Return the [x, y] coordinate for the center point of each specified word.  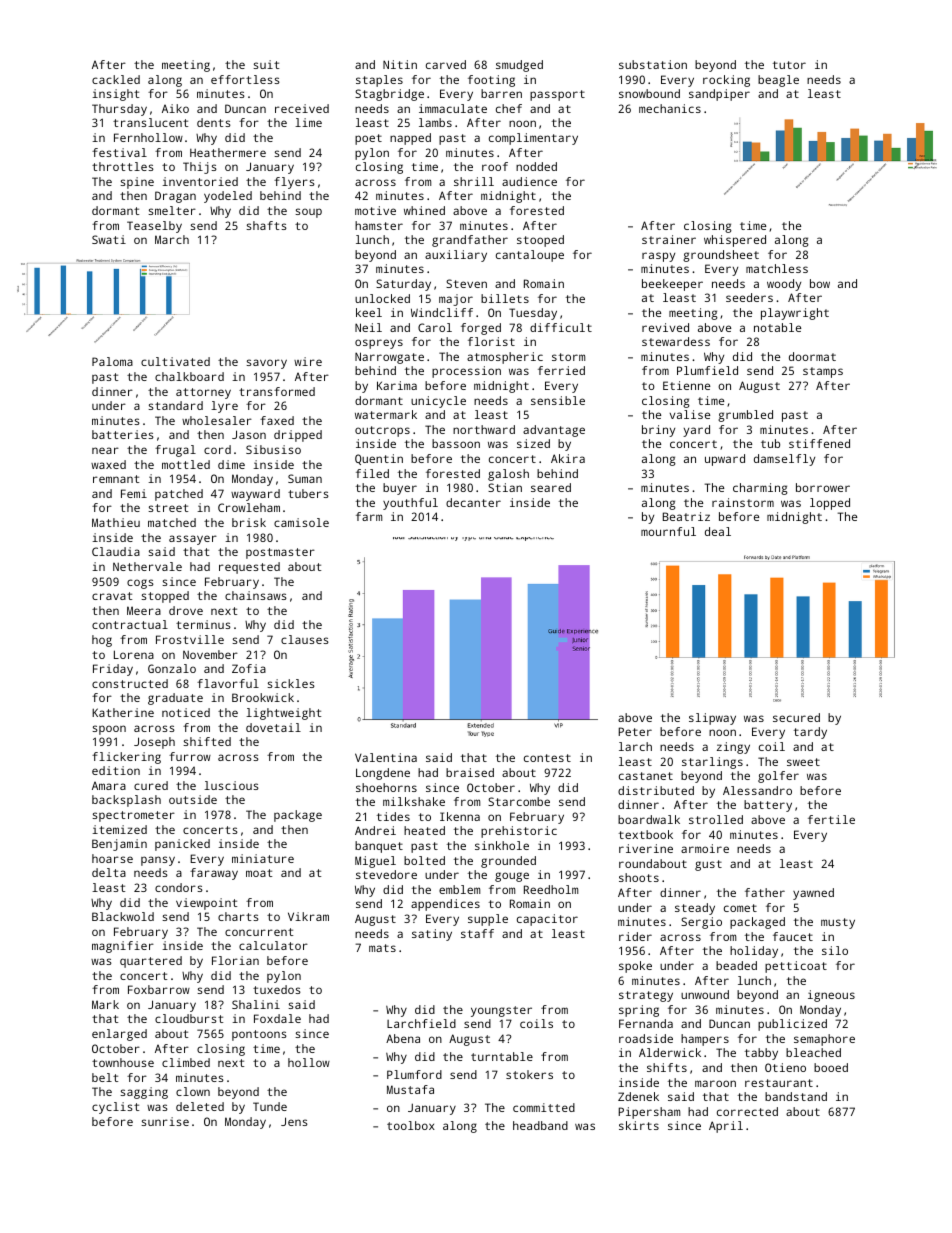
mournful [668, 531]
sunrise [165, 1121]
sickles [291, 683]
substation [653, 64]
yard [696, 431]
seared [551, 487]
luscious [231, 785]
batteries [123, 434]
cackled [116, 79]
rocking [726, 81]
